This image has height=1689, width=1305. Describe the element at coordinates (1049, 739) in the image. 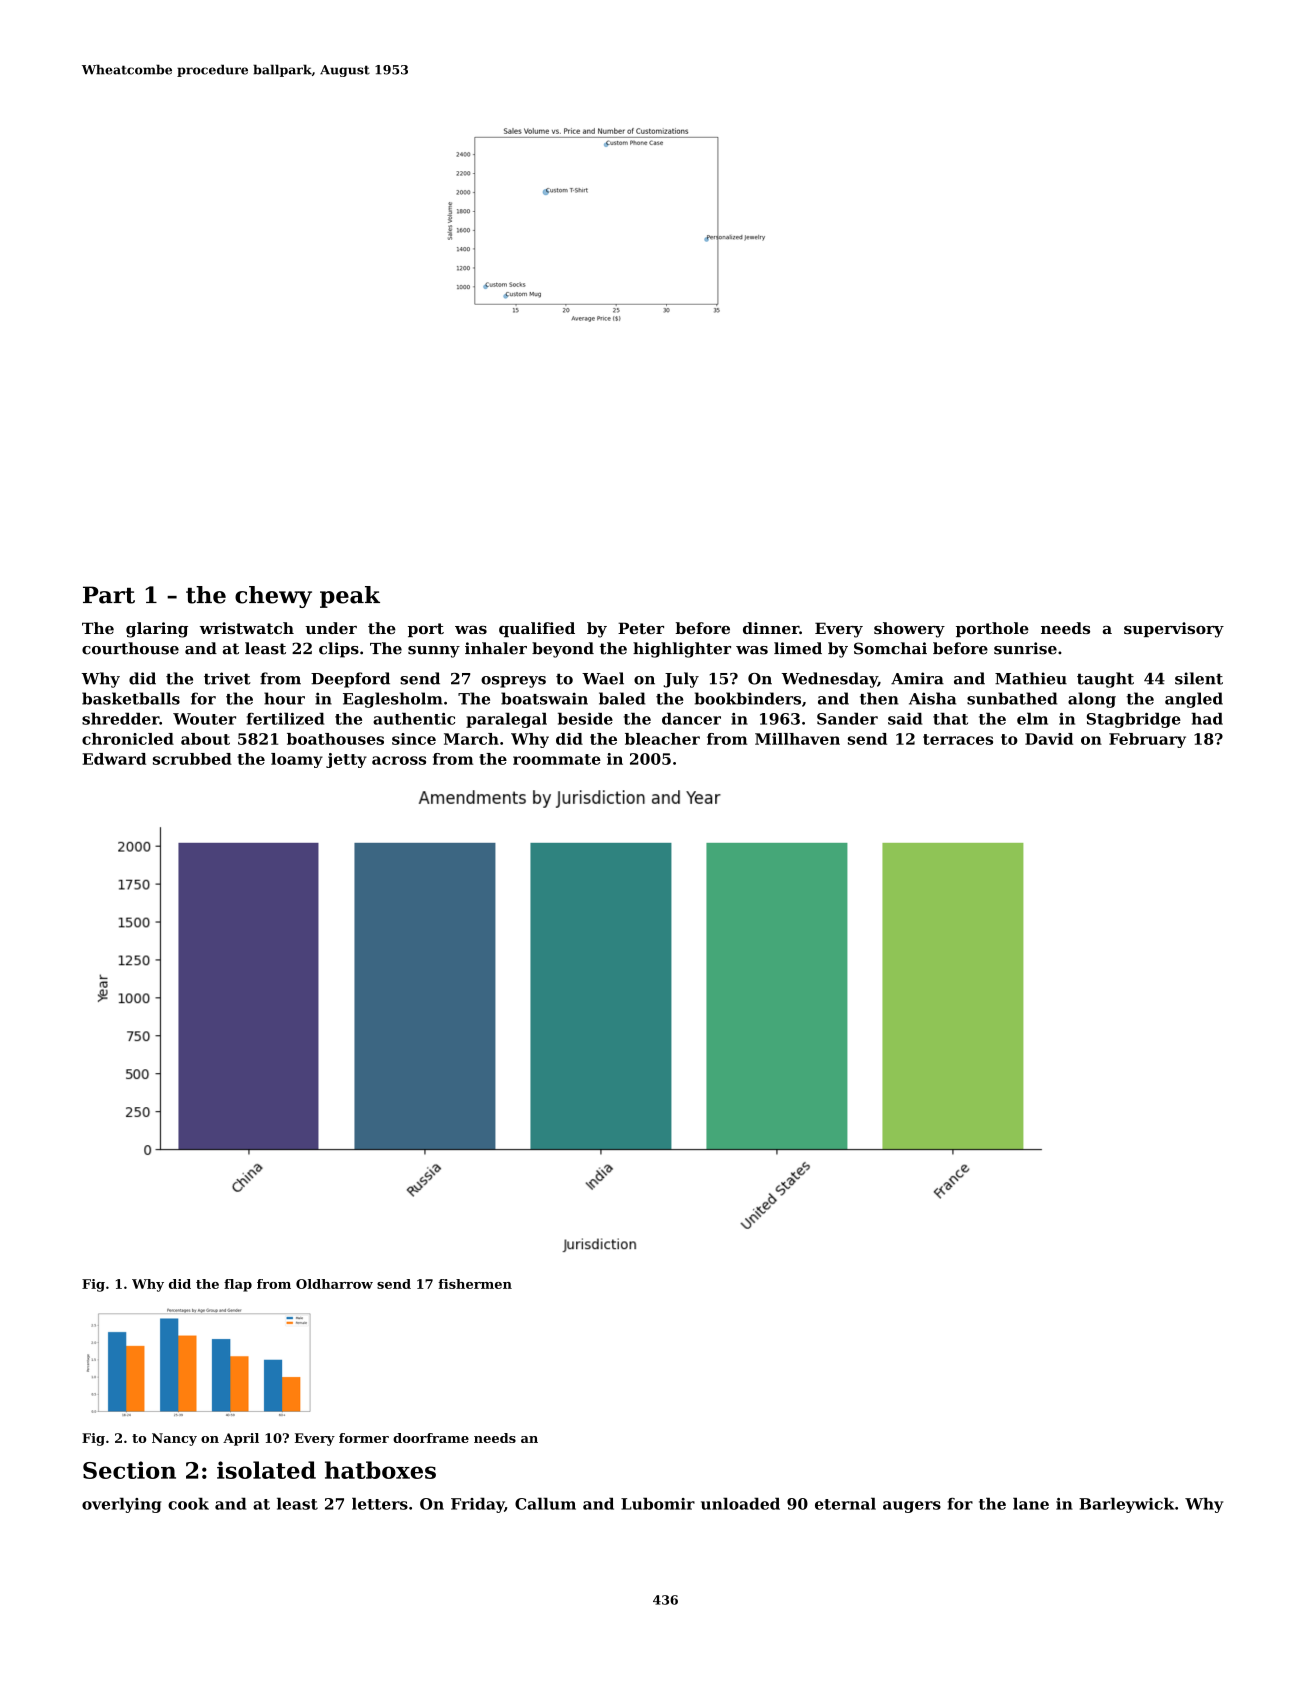

I see `David` at that location.
